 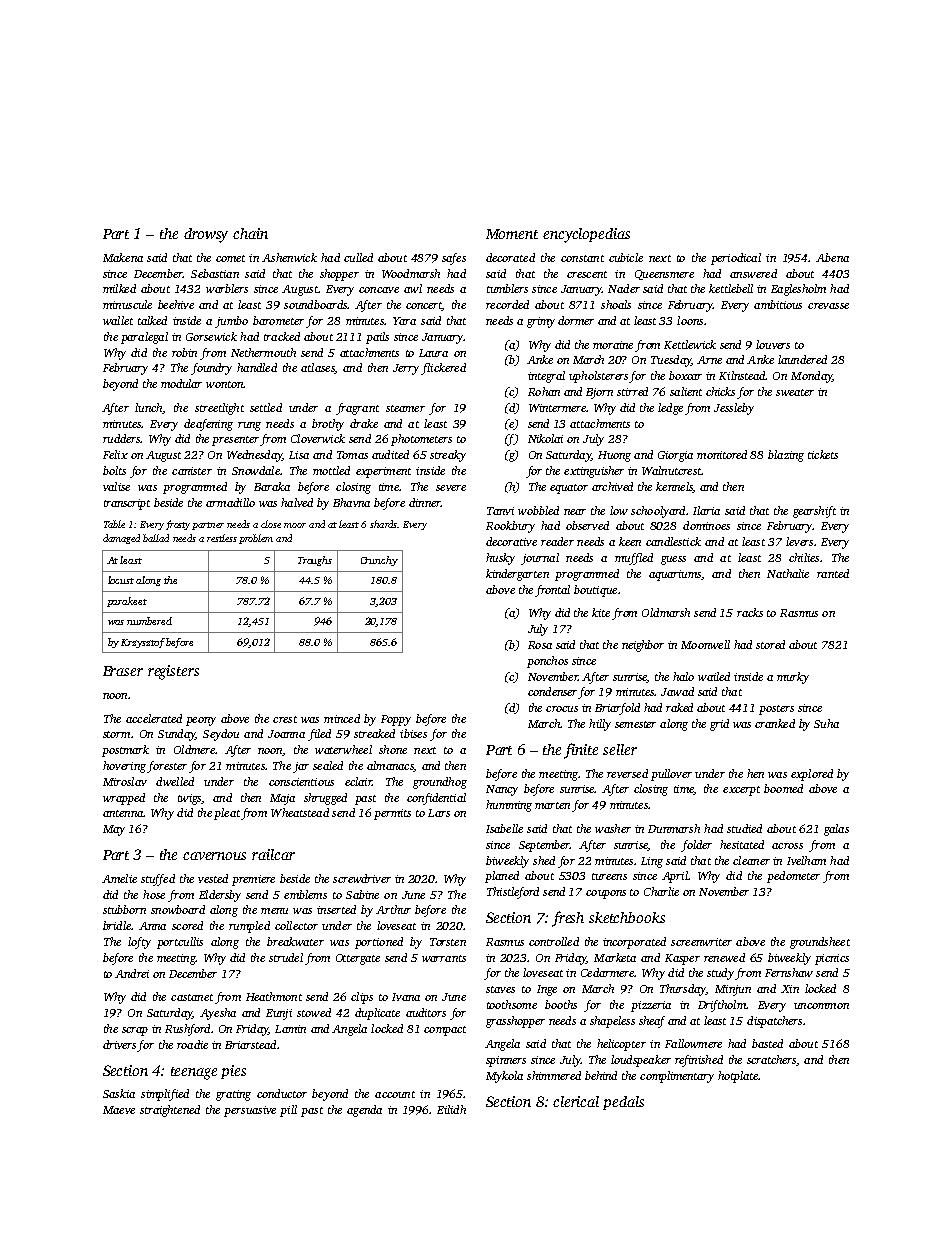 What do you see at coordinates (173, 672) in the document?
I see `registers` at bounding box center [173, 672].
